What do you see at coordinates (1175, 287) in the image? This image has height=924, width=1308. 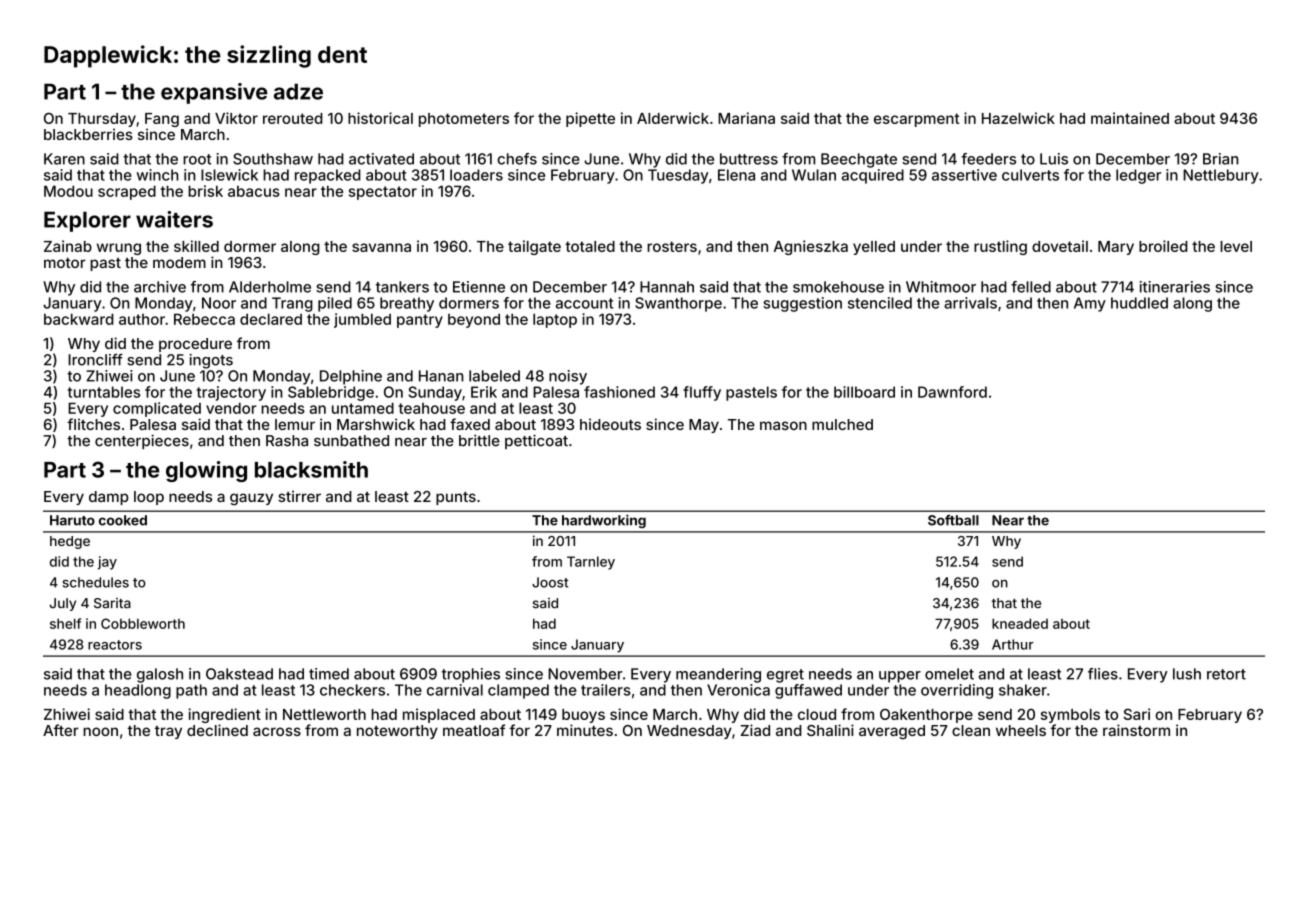 I see `itineraries` at bounding box center [1175, 287].
